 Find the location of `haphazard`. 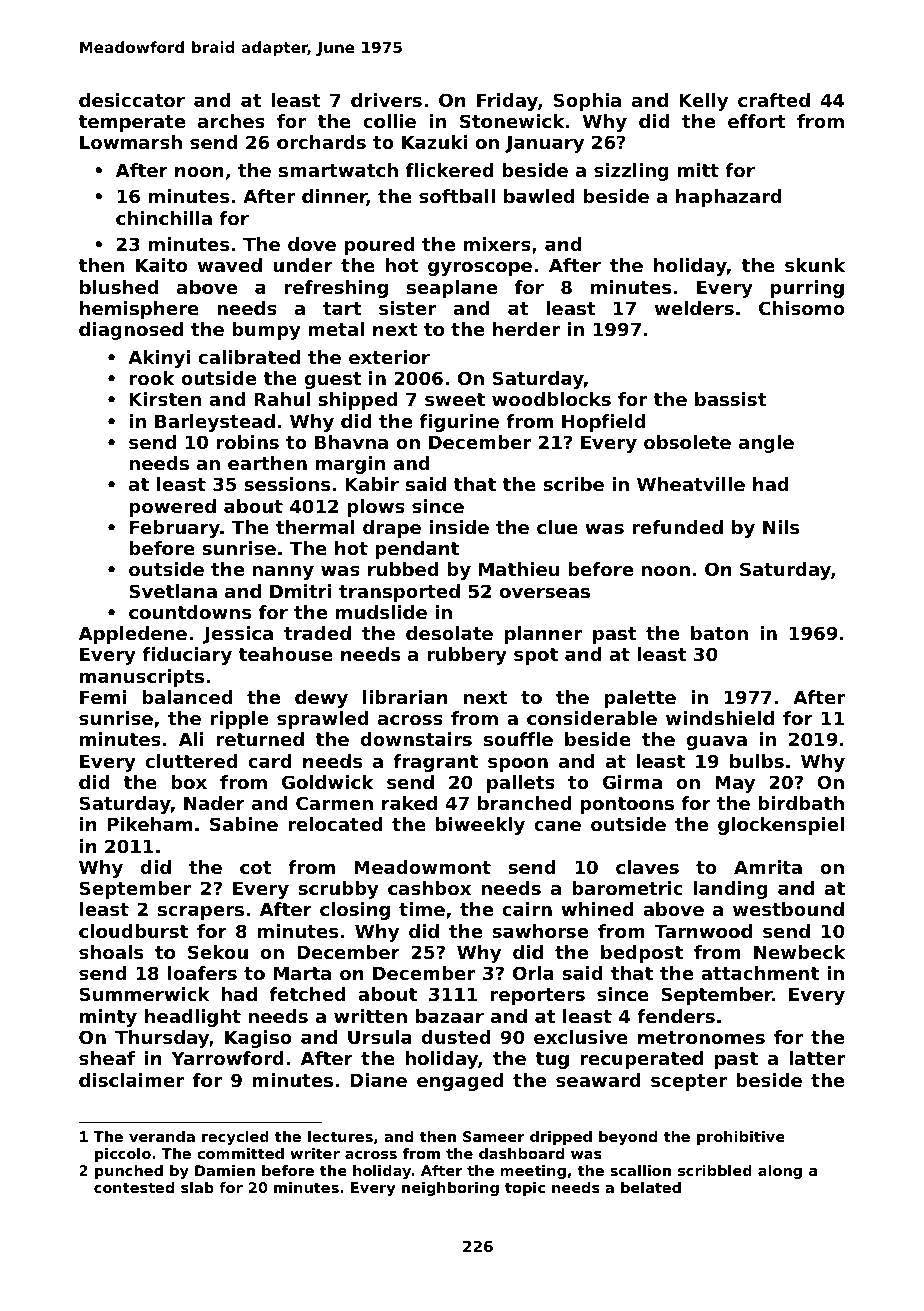

haphazard is located at coordinates (729, 198).
